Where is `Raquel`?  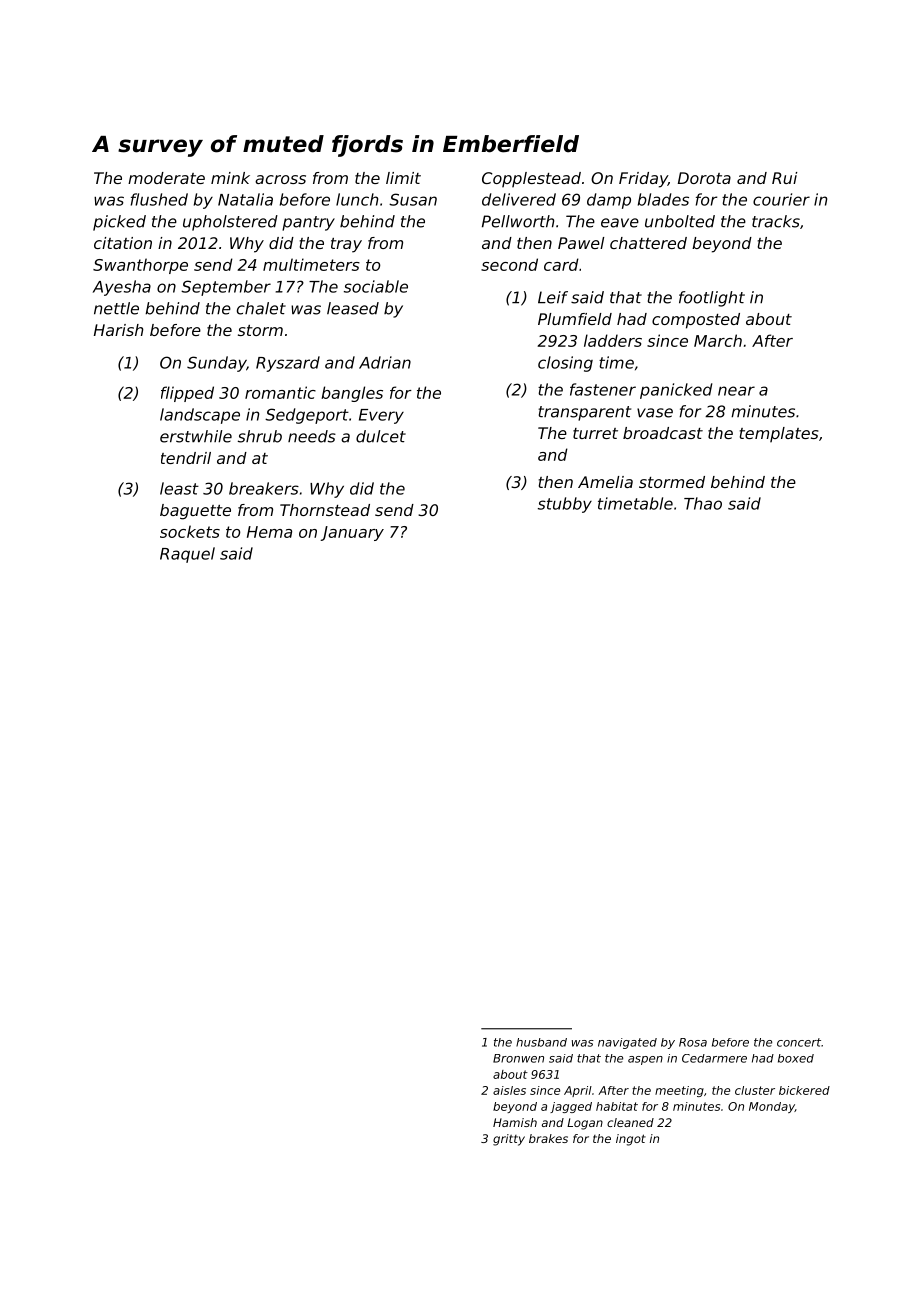 Raquel is located at coordinates (187, 555).
